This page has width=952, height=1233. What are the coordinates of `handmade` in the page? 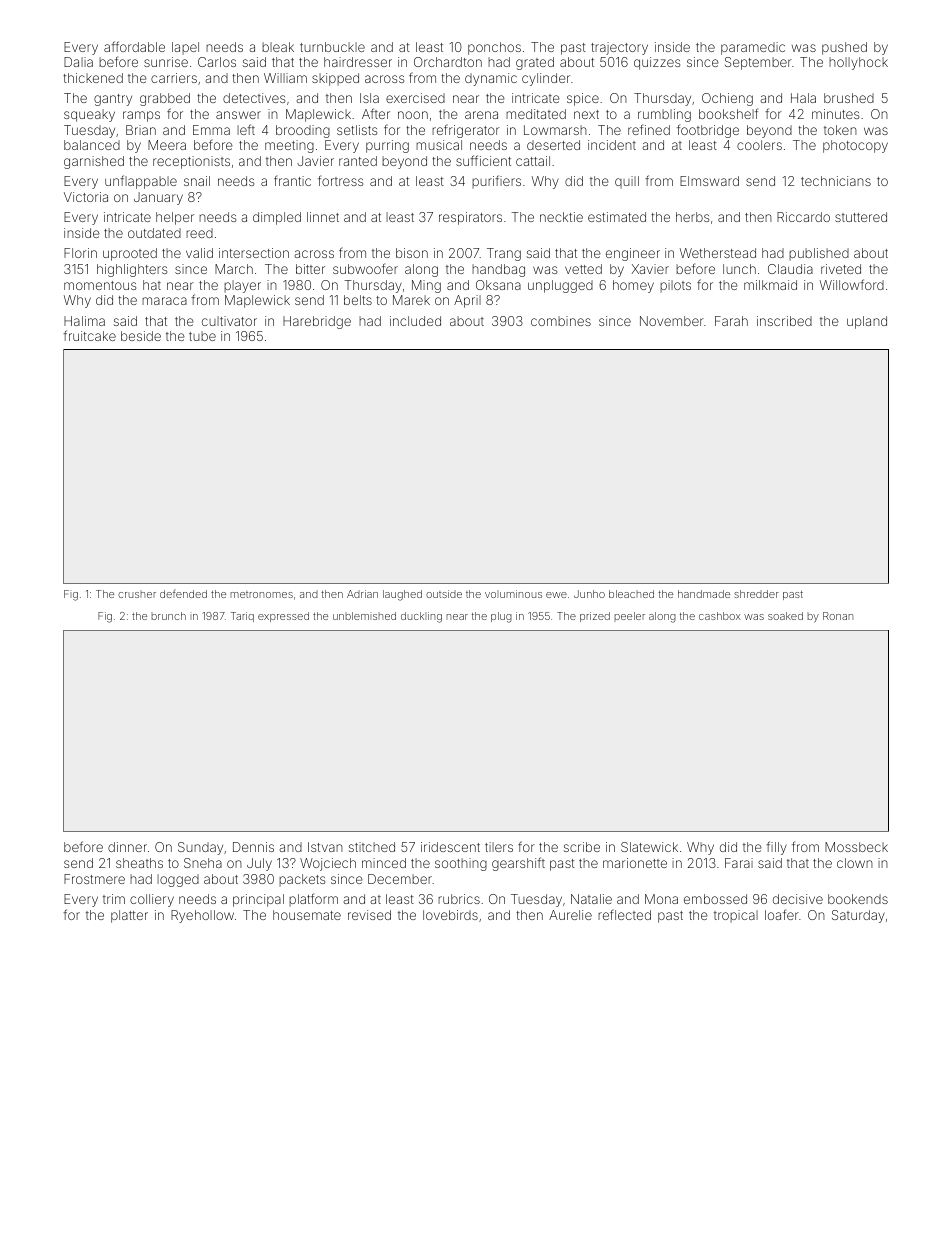 It's located at (704, 594).
